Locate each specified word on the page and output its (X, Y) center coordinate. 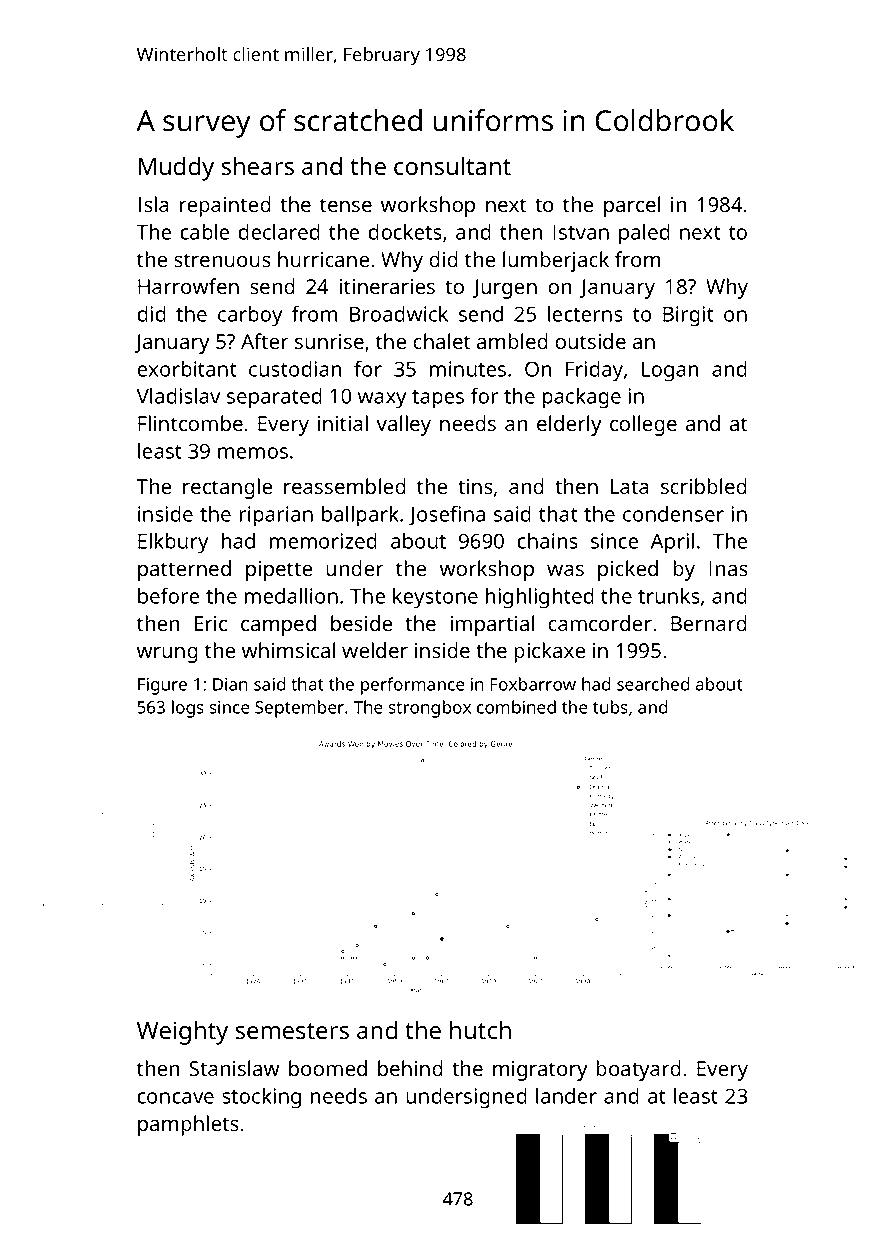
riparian (276, 516)
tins (475, 486)
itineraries (387, 286)
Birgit (688, 316)
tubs (610, 707)
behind (410, 1068)
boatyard (638, 1070)
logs (188, 709)
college (643, 425)
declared (279, 232)
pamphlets (188, 1125)
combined (516, 707)
